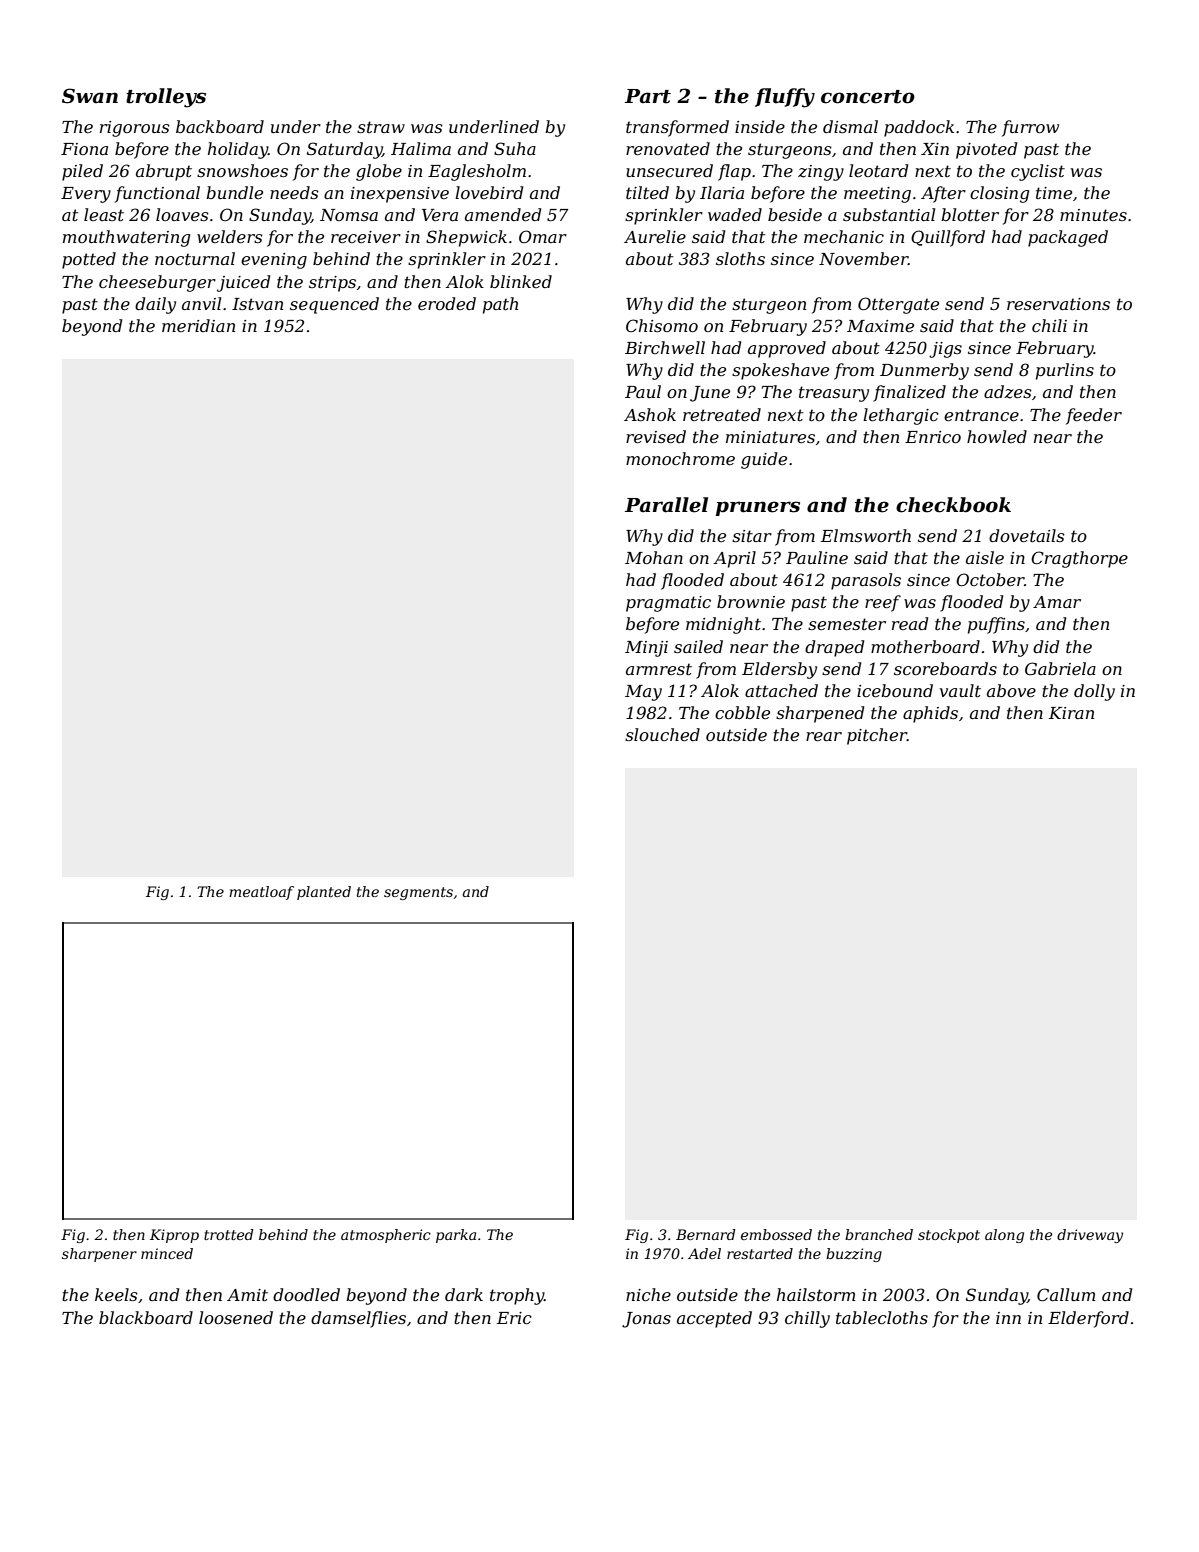 This screenshot has height=1552, width=1199. What do you see at coordinates (90, 96) in the screenshot?
I see `Swan` at bounding box center [90, 96].
